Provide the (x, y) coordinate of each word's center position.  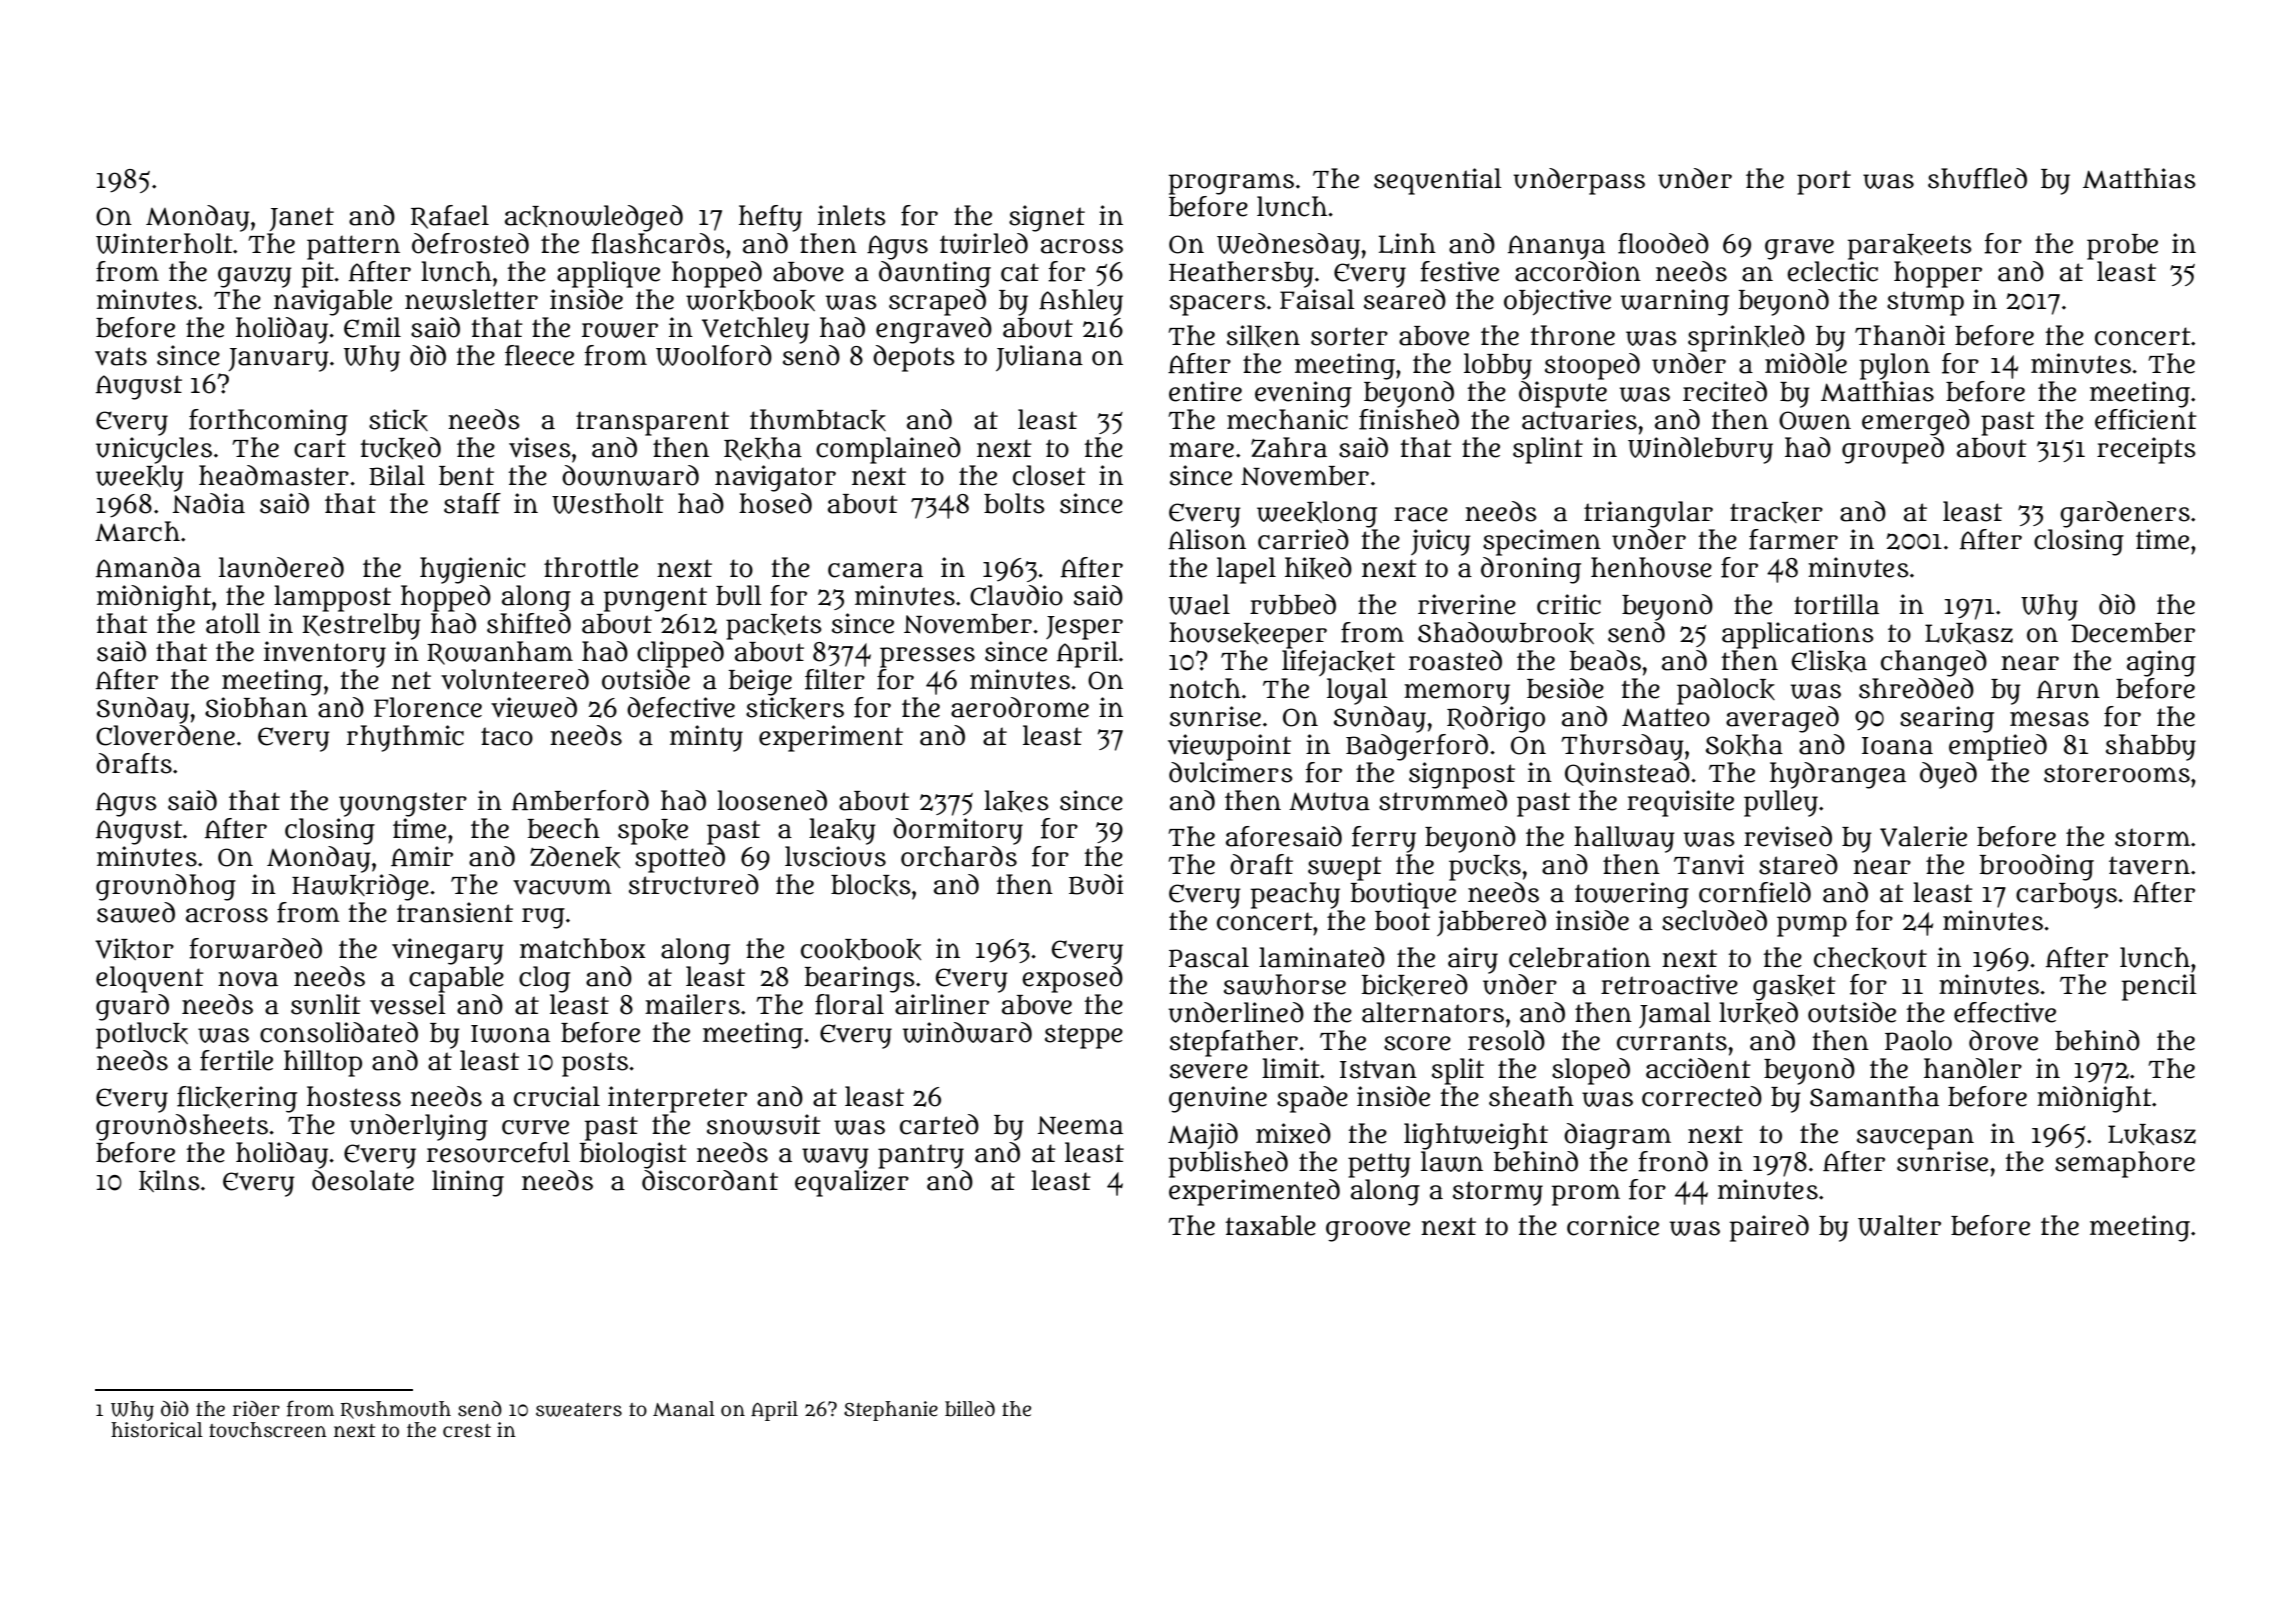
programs (1231, 184)
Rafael (450, 217)
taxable (1270, 1225)
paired (1769, 1228)
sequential (1438, 181)
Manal (684, 1409)
